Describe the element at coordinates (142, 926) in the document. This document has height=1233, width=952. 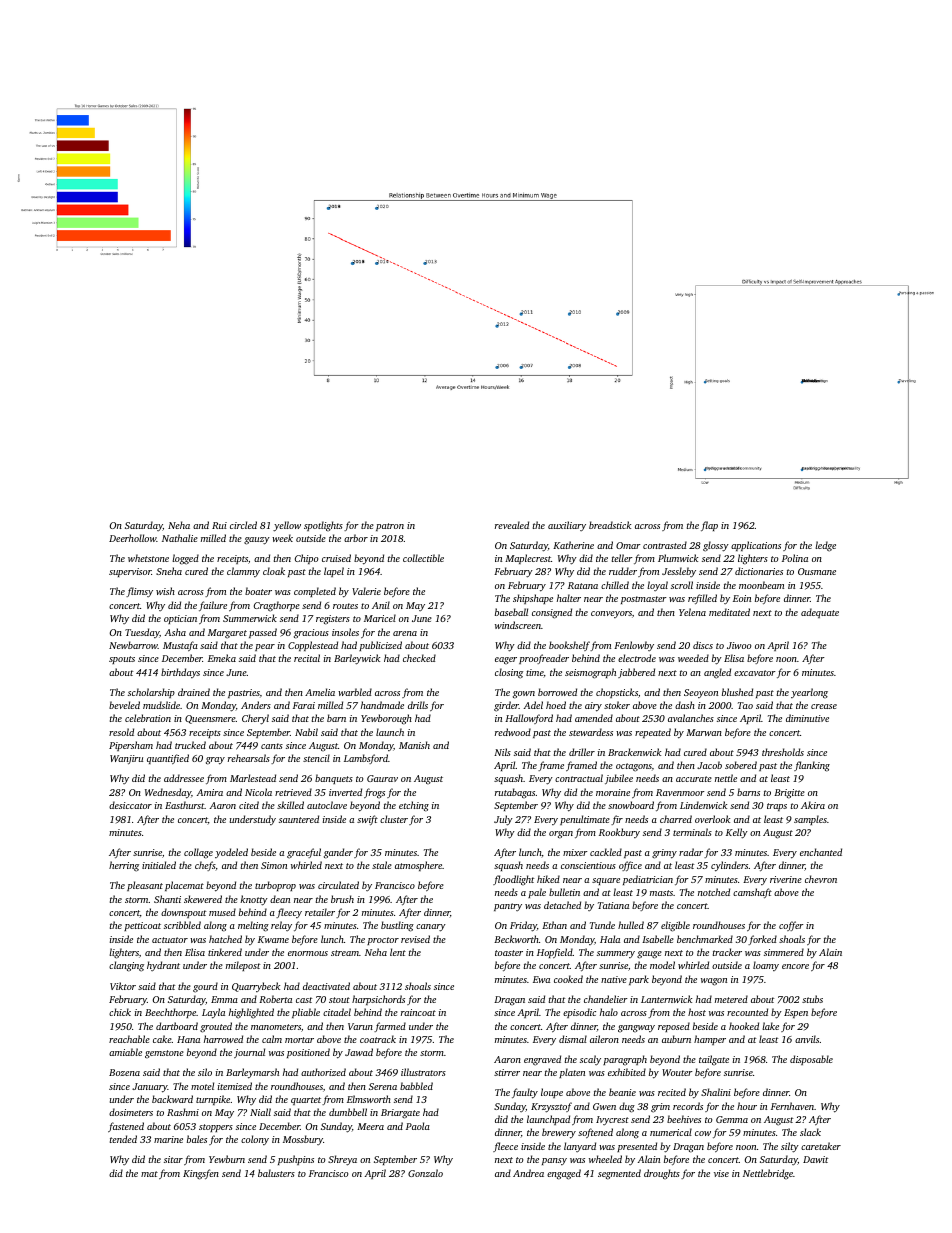
I see `petticoat` at that location.
